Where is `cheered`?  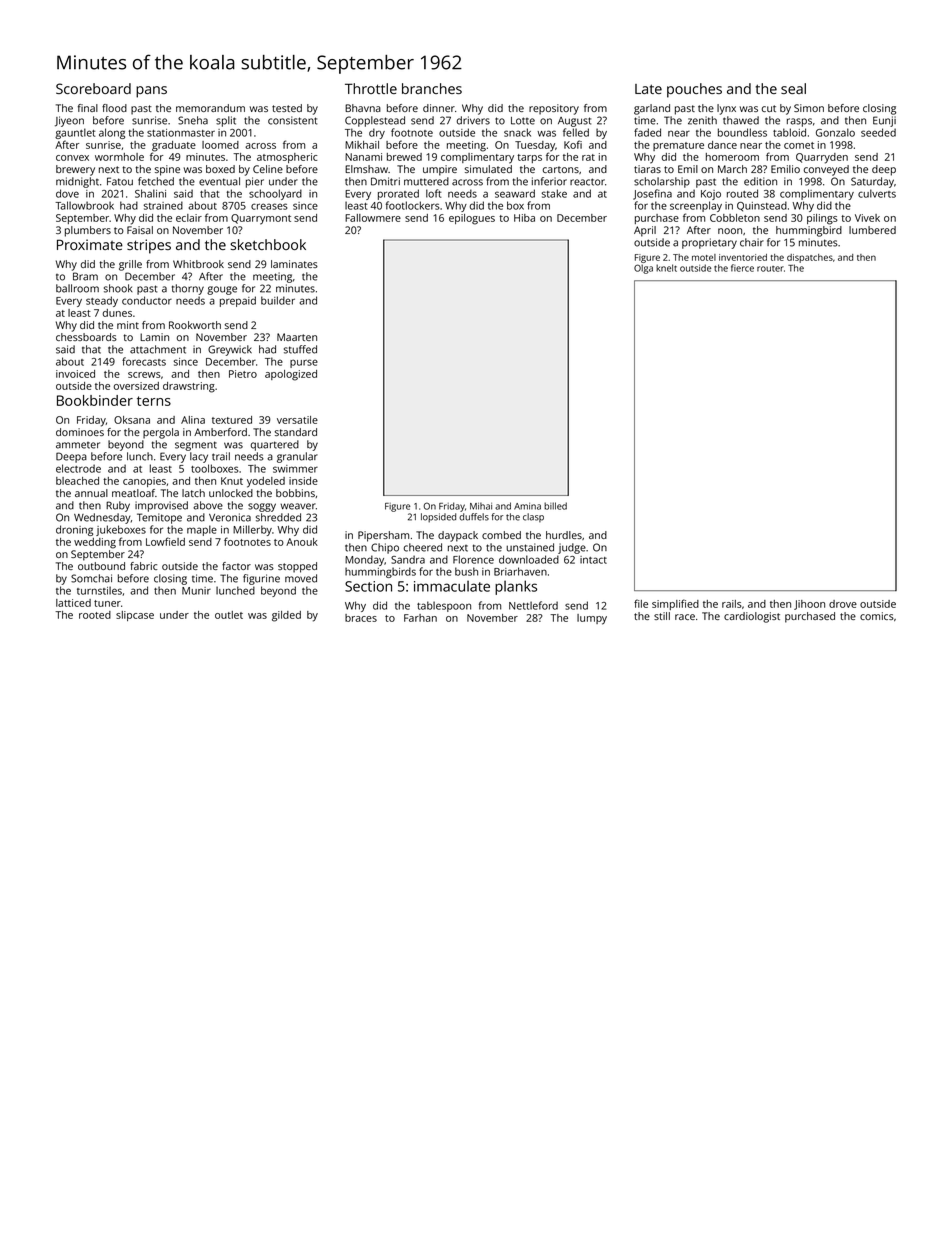
cheered is located at coordinates (422, 547).
